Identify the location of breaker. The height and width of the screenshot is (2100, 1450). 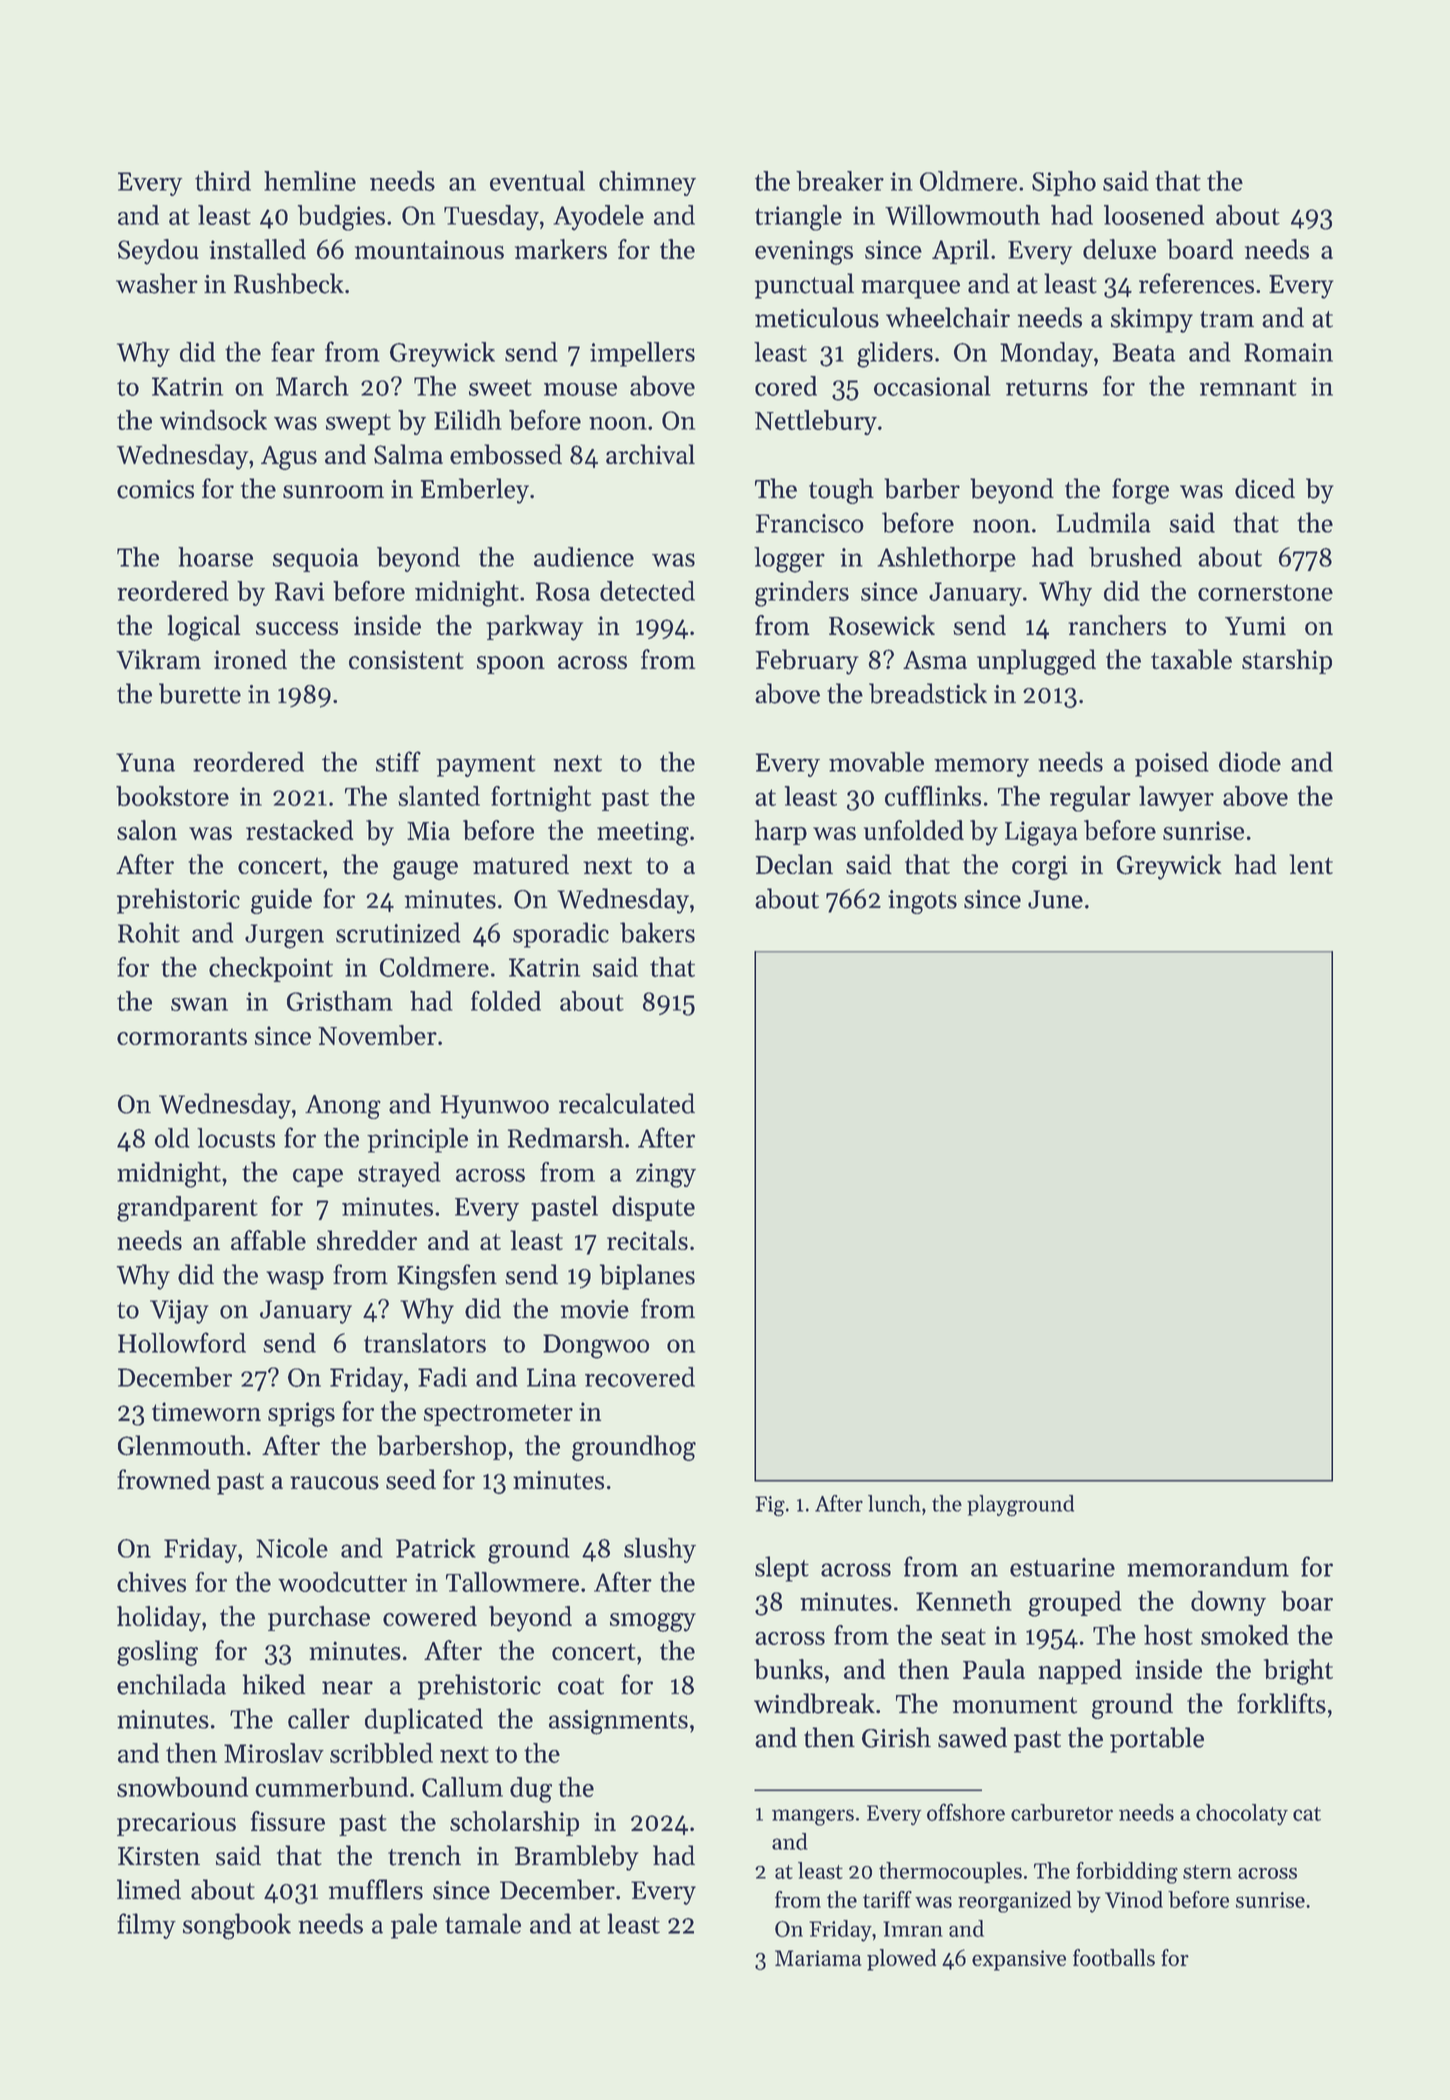
(840, 181).
